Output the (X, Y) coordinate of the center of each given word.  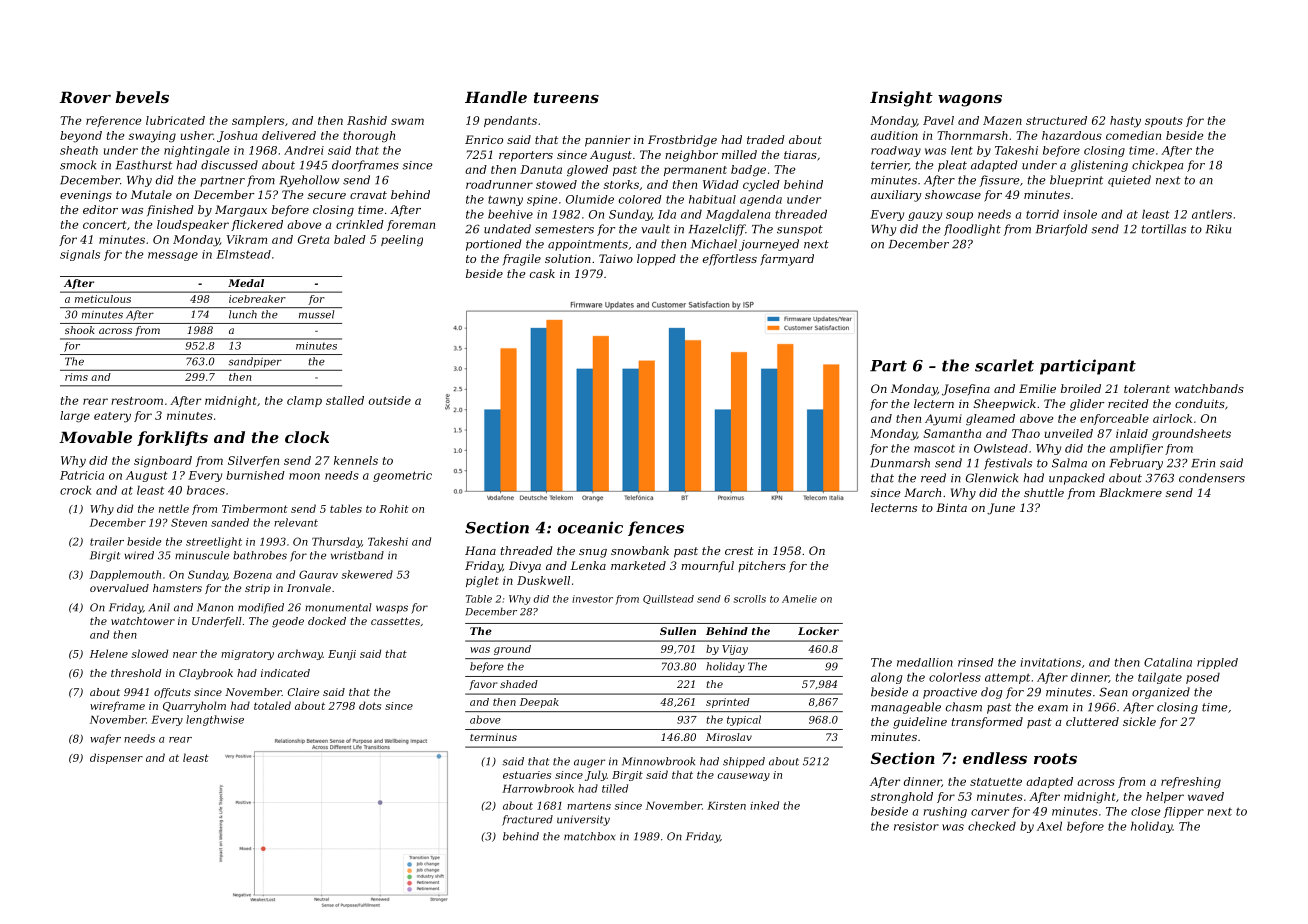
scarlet (1004, 365)
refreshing (1191, 783)
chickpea (1157, 166)
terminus (493, 737)
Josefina (966, 390)
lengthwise (215, 720)
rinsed (976, 662)
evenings (86, 196)
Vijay (735, 650)
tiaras (800, 154)
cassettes (395, 621)
